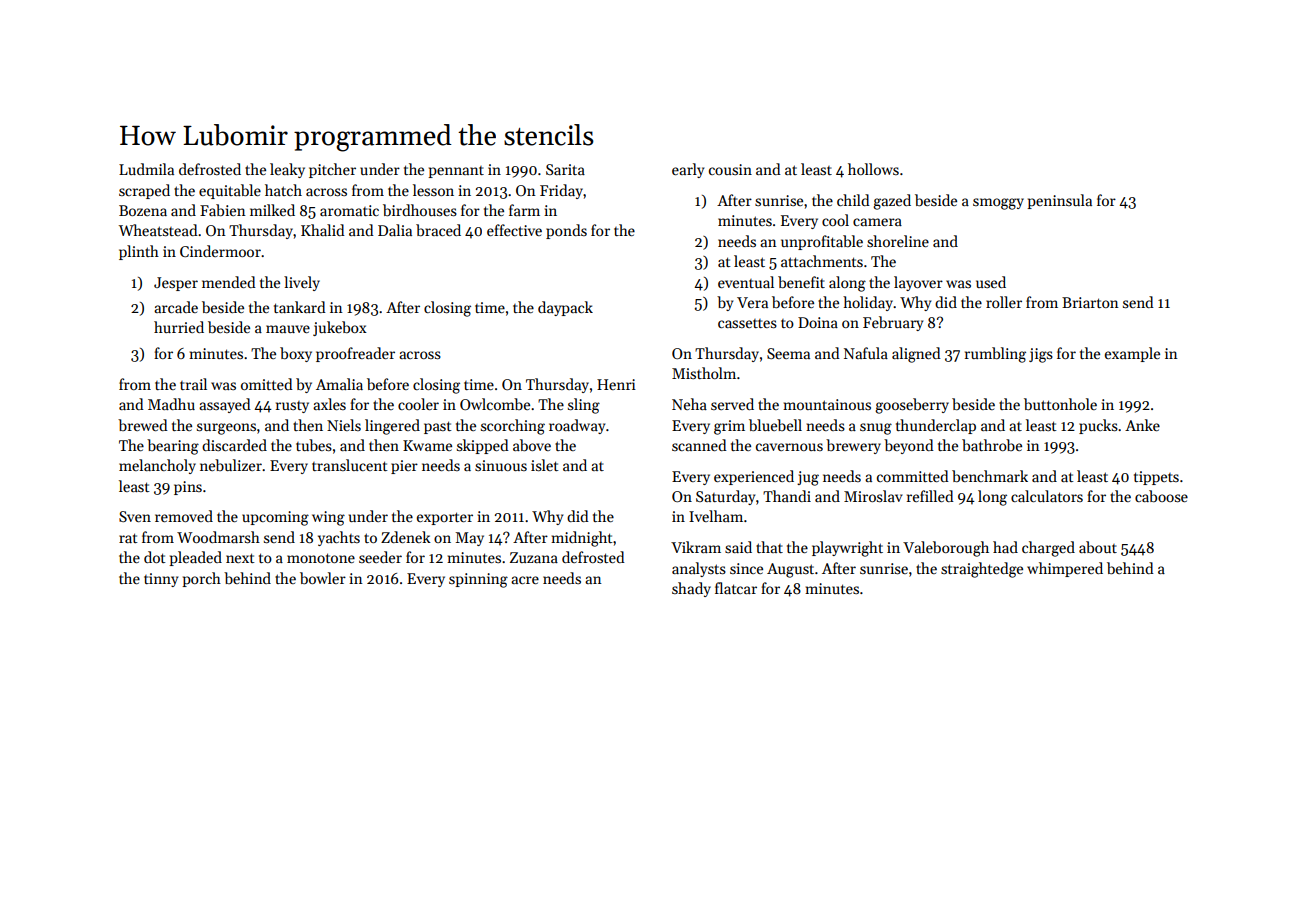 Image resolution: width=1308 pixels, height=924 pixels. Describe the element at coordinates (524, 210) in the document. I see `farm` at that location.
